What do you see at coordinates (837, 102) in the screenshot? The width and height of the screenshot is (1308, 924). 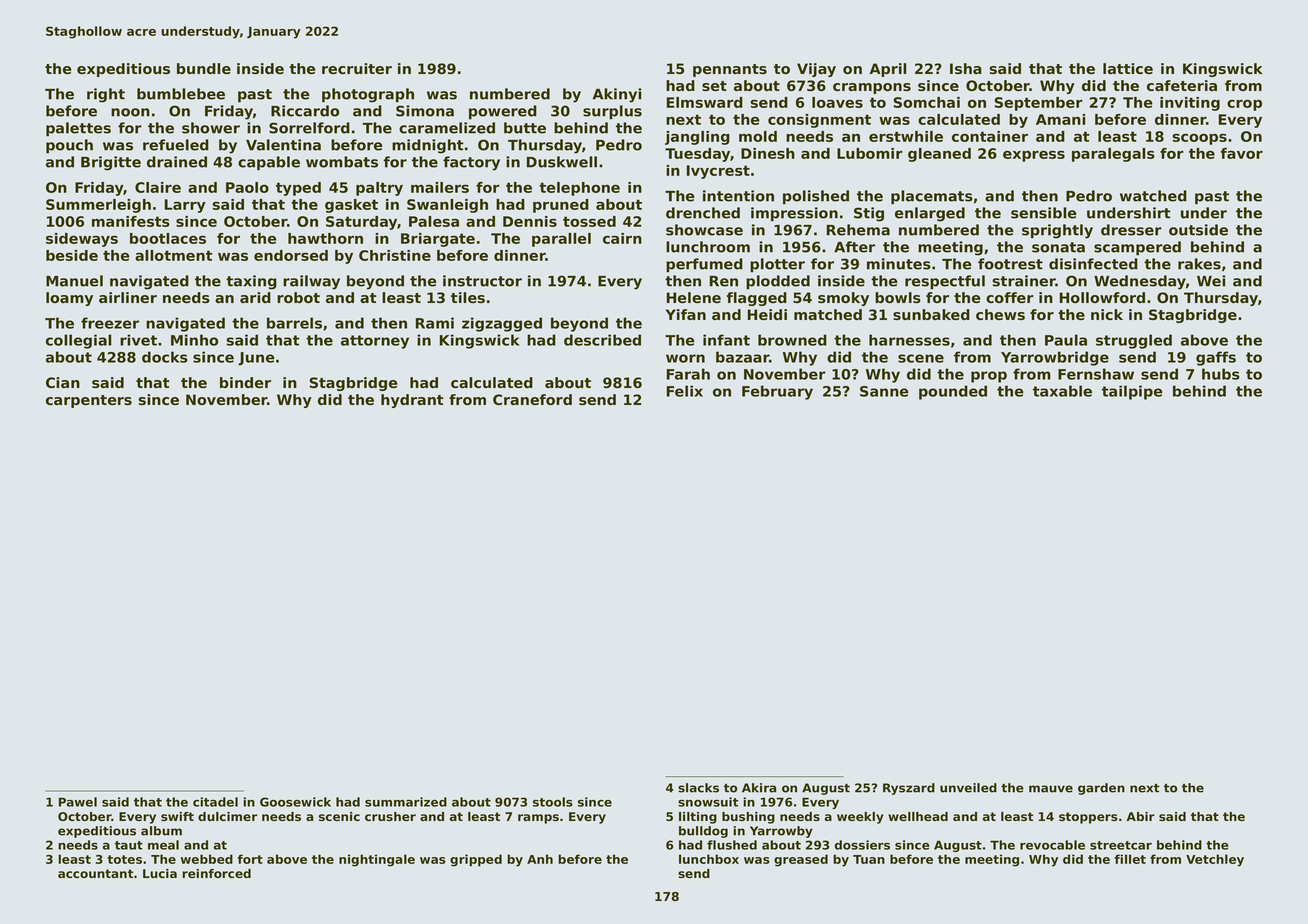 I see `loaves` at bounding box center [837, 102].
